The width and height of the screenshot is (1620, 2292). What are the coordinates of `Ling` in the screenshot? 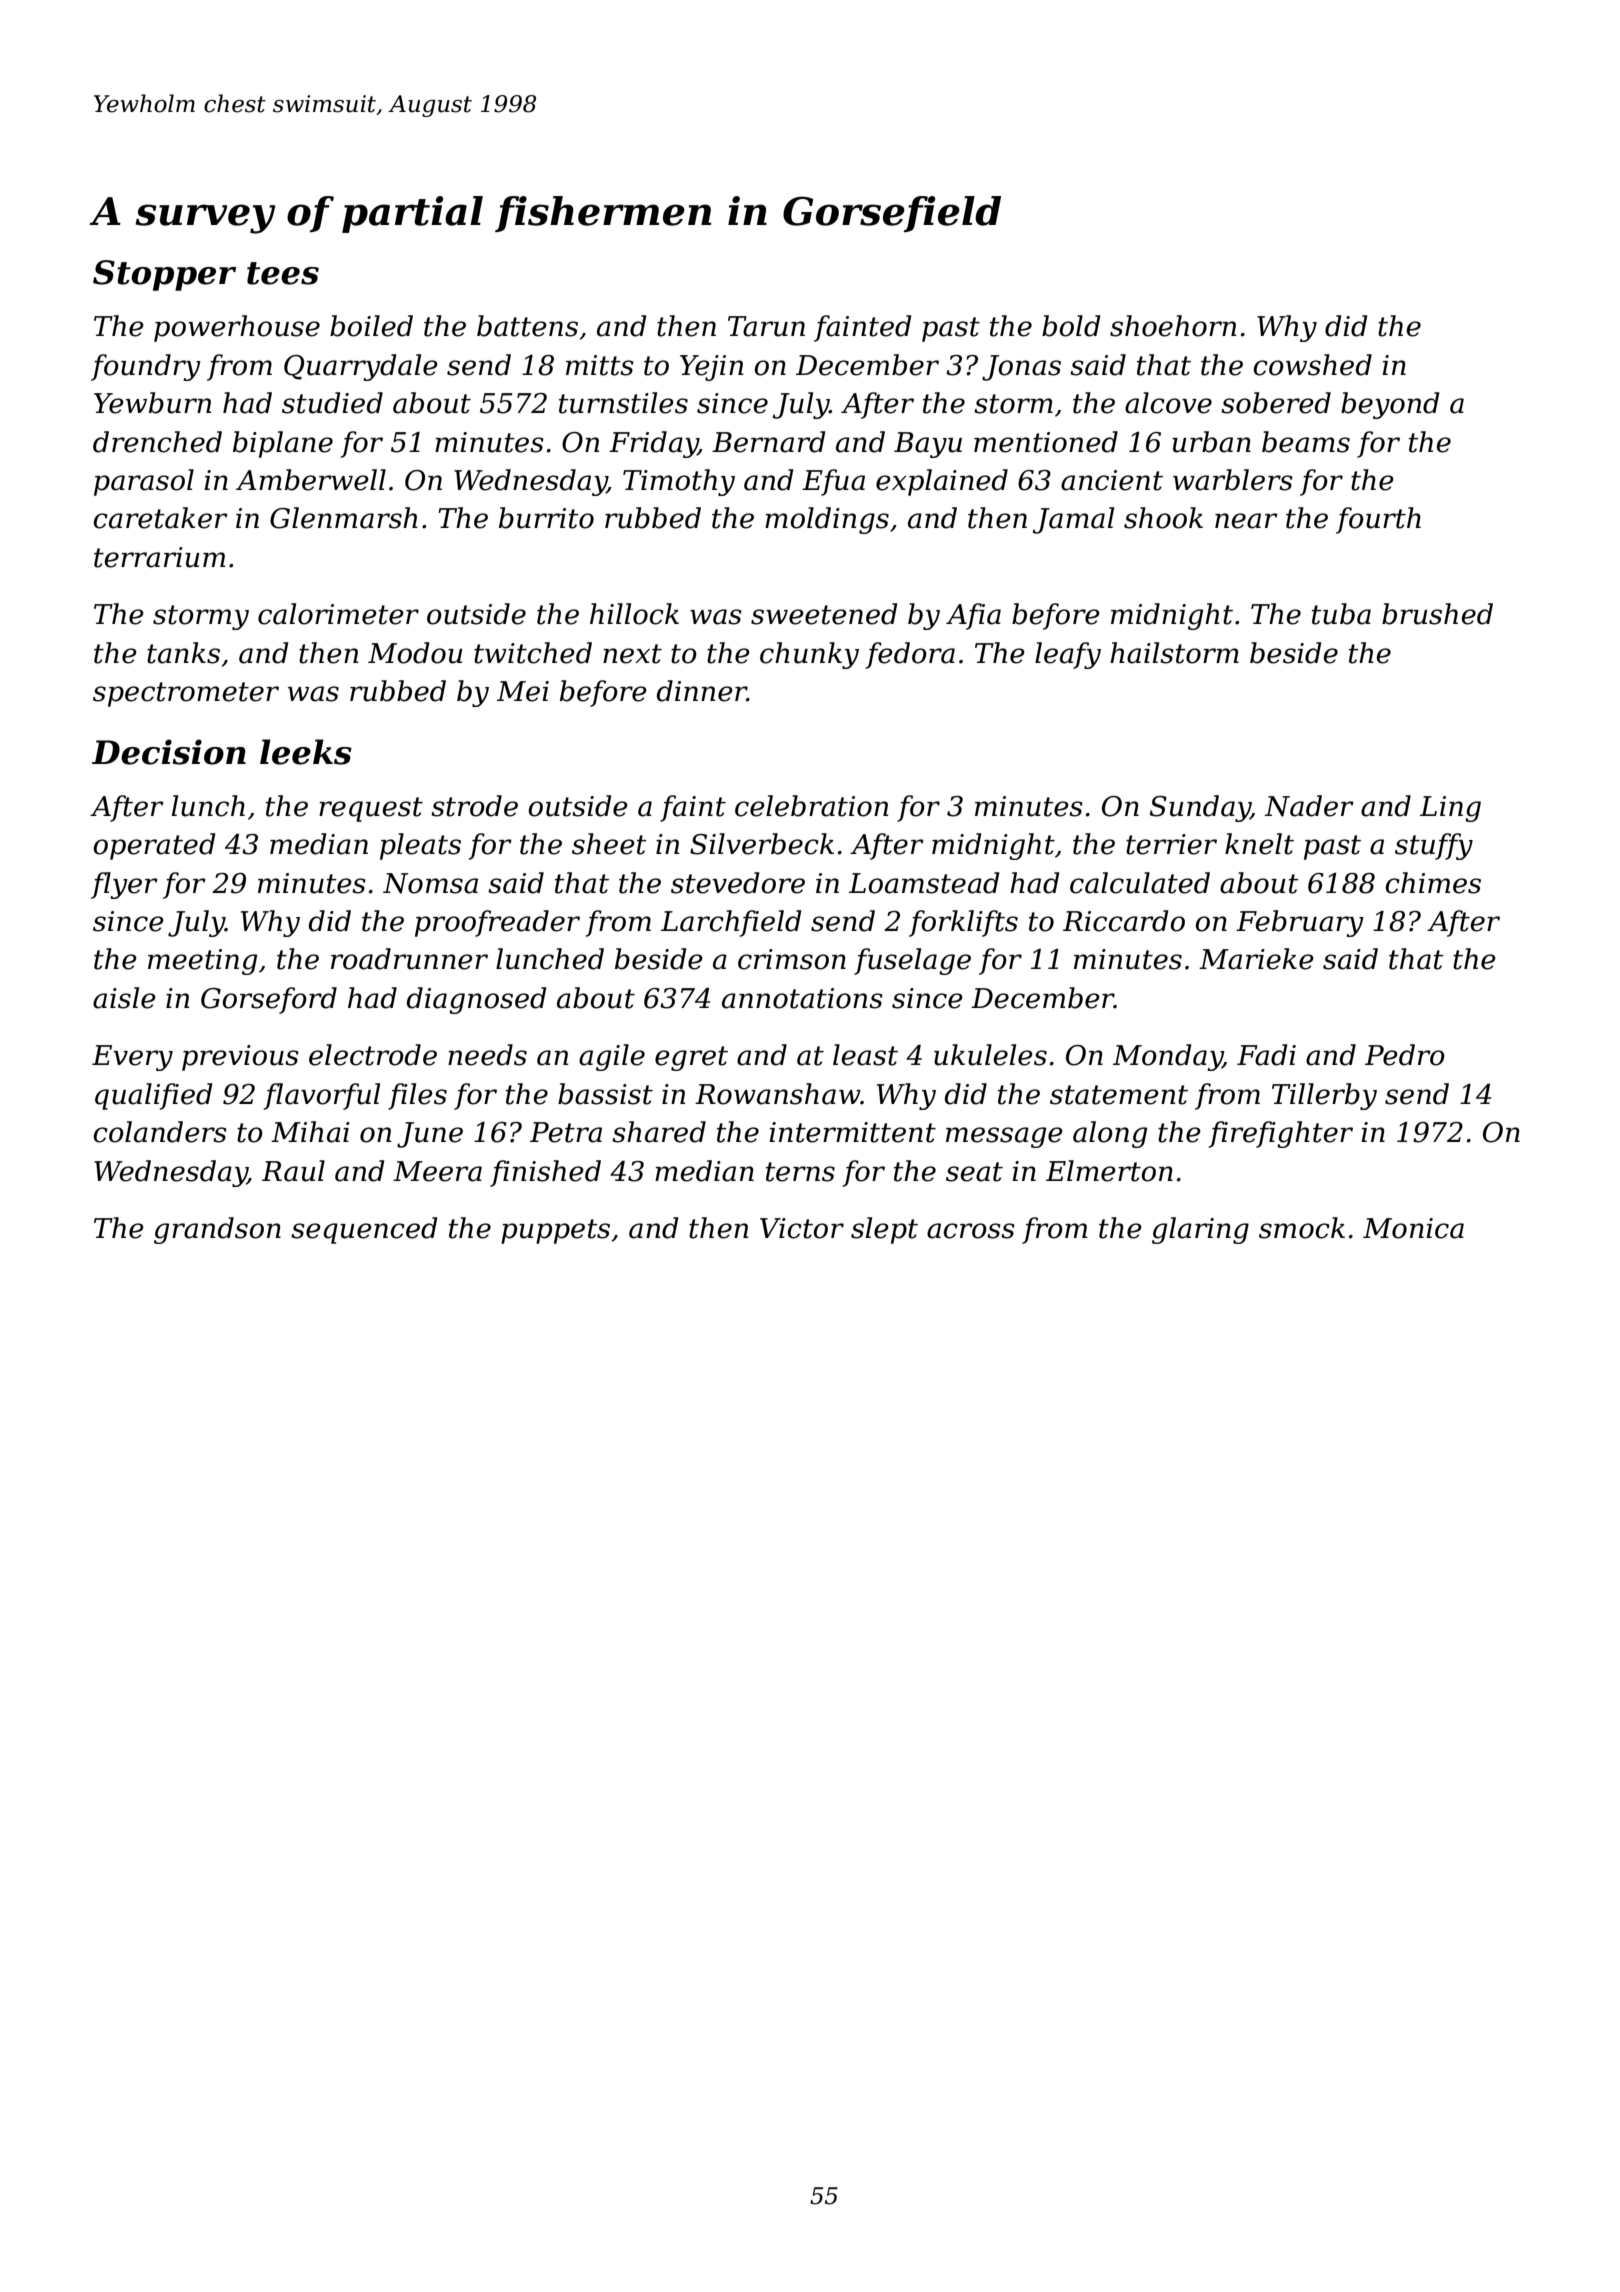 It's located at (1450, 809).
